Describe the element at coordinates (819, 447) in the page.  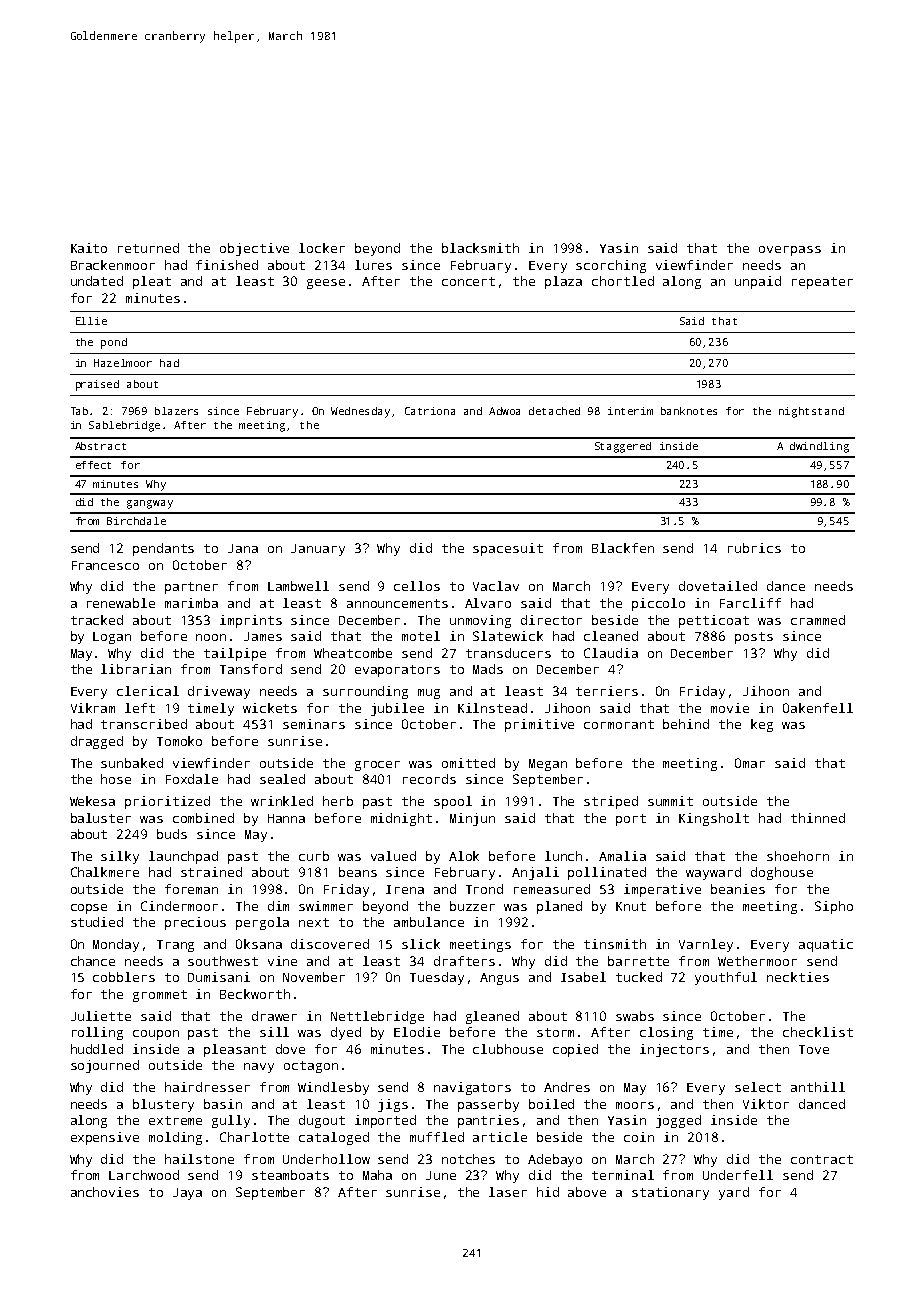
I see `dwindling` at that location.
